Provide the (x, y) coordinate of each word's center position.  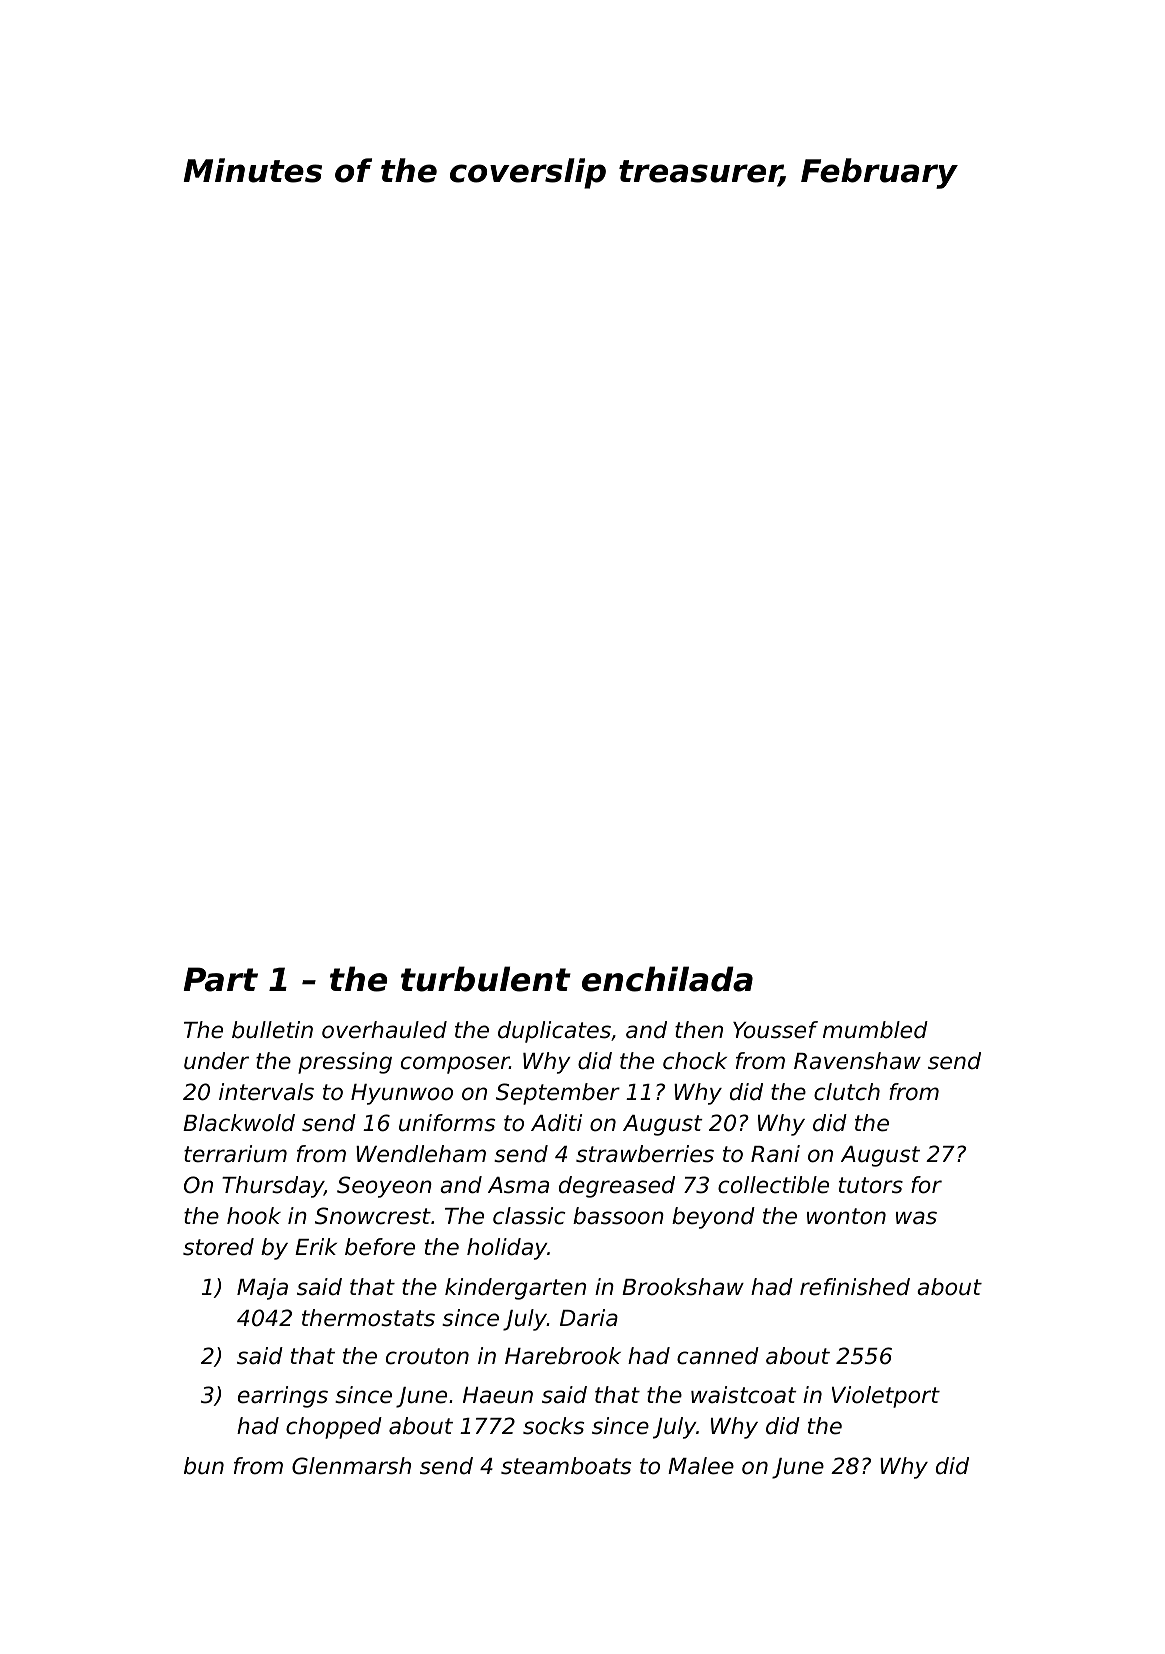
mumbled (875, 1030)
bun (204, 1466)
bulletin (272, 1030)
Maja (262, 1289)
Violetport (886, 1397)
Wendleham (421, 1154)
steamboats (566, 1466)
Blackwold (239, 1123)
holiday (507, 1249)
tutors (871, 1185)
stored (218, 1247)
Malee (701, 1466)
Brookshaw (683, 1287)
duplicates (554, 1032)
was (916, 1218)
